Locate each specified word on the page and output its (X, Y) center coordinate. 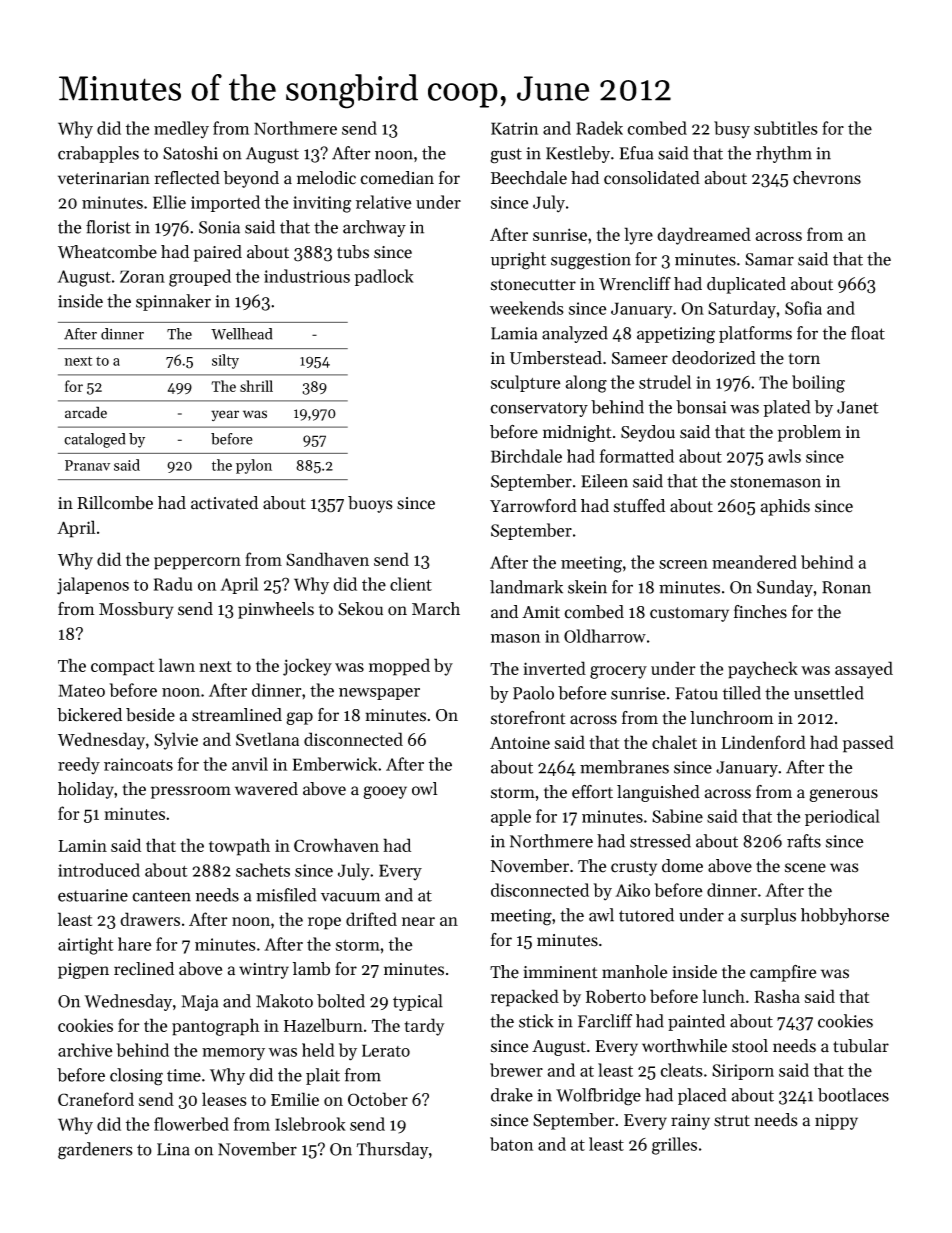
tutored (646, 915)
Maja (200, 1003)
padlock (384, 277)
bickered (89, 715)
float (868, 333)
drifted (371, 919)
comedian (397, 178)
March (436, 609)
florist (108, 227)
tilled (742, 693)
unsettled (829, 693)
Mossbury (136, 610)
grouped (200, 278)
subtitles (786, 128)
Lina (173, 1149)
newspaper (379, 694)
